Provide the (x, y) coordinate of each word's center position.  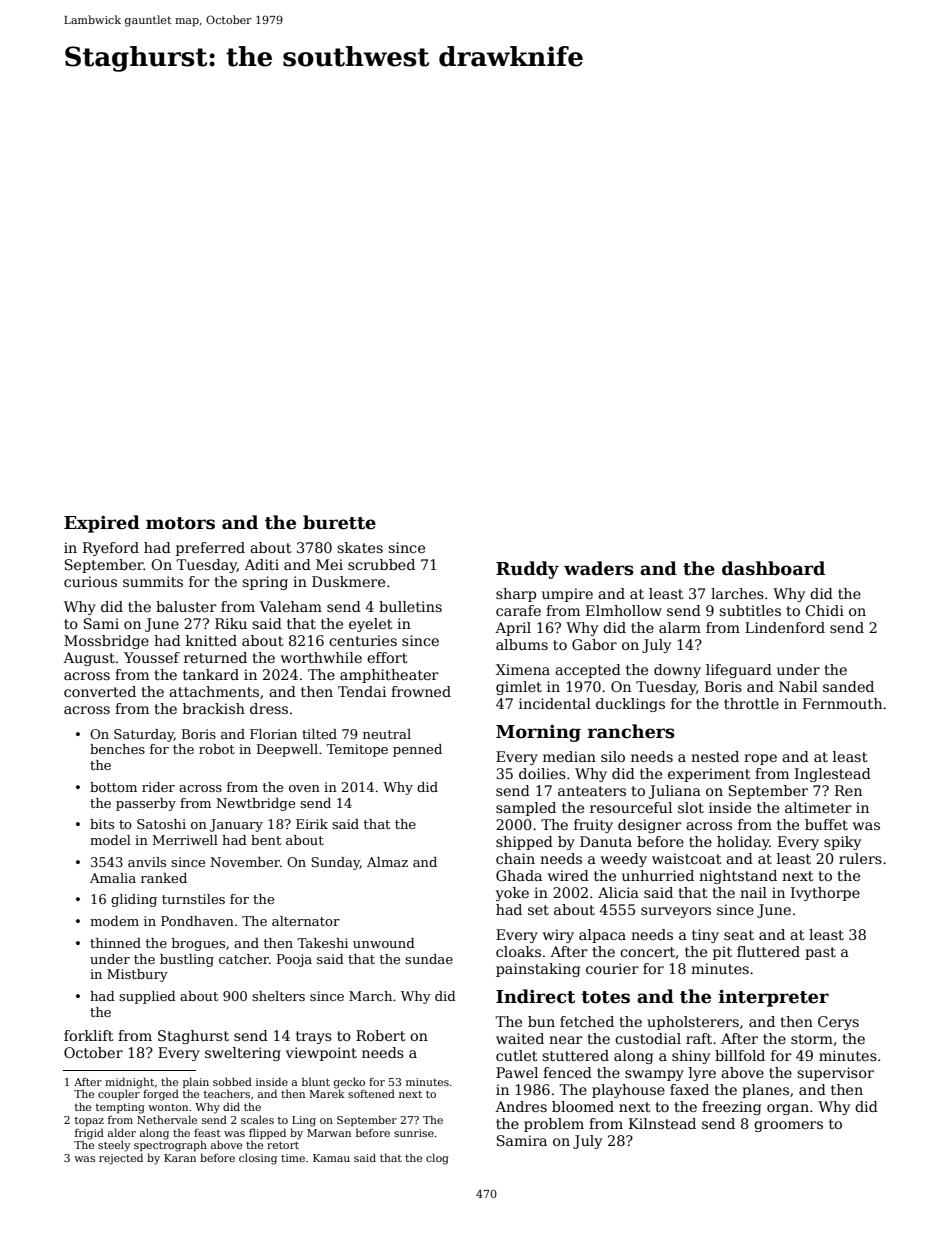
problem (554, 1125)
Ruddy (527, 570)
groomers (788, 1126)
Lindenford (785, 627)
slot (691, 807)
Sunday (335, 863)
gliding (134, 900)
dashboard (773, 568)
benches (117, 749)
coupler (119, 1094)
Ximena (523, 669)
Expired (102, 524)
